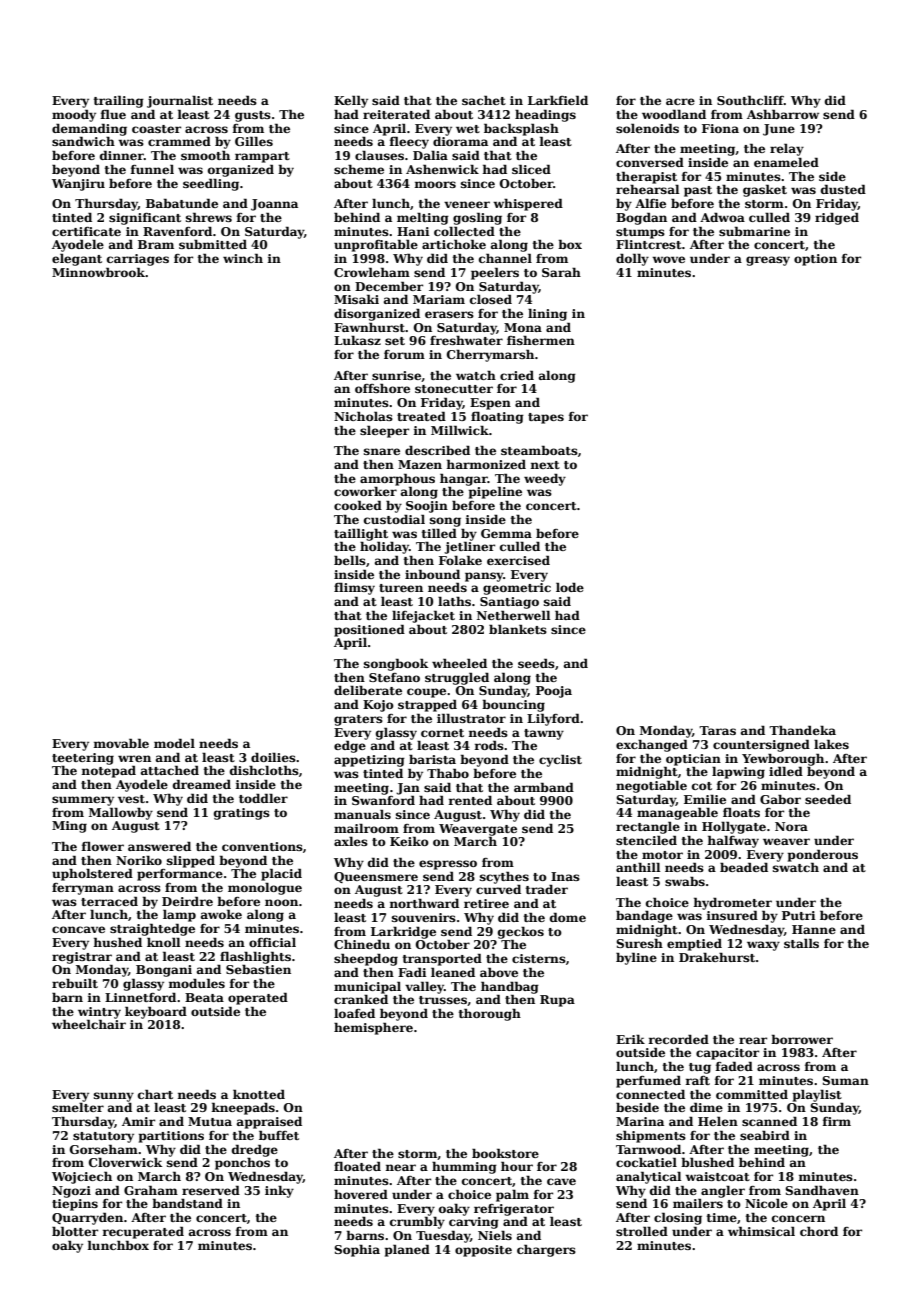 The image size is (924, 1308). Describe the element at coordinates (750, 100) in the screenshot. I see `Southcliff` at that location.
